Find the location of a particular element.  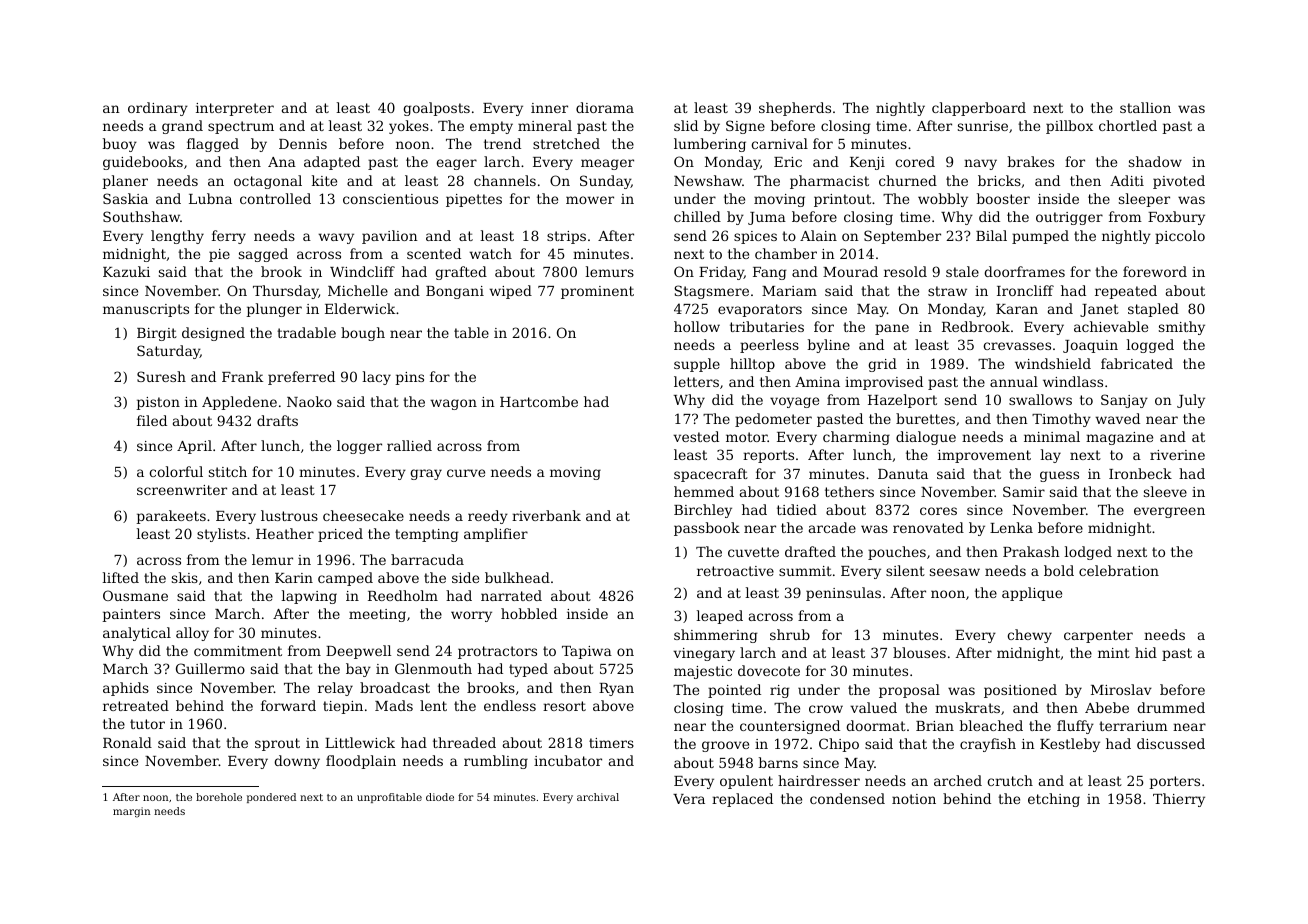

logger is located at coordinates (359, 447).
